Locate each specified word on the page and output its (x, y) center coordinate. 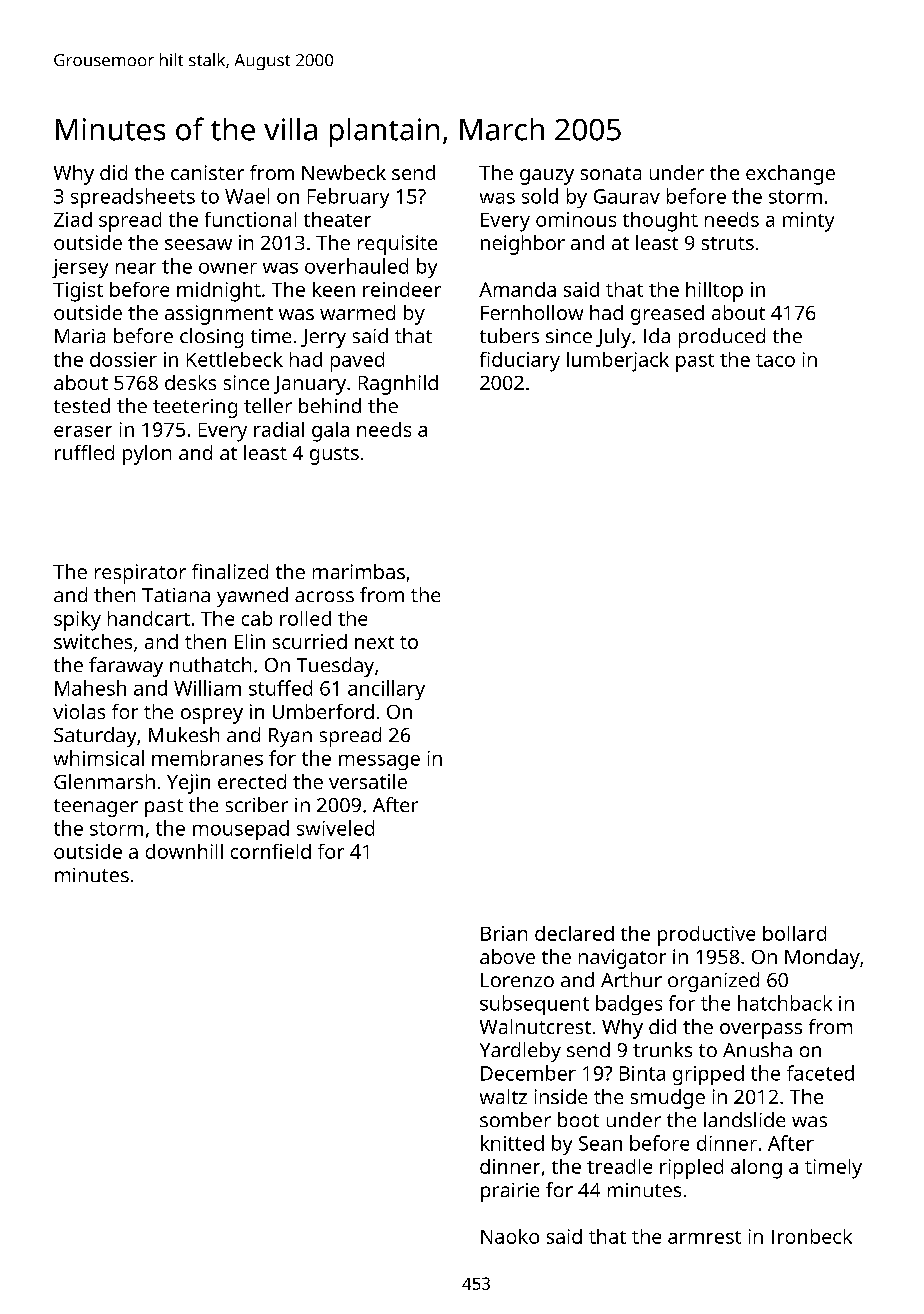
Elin (250, 641)
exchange (790, 175)
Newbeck (344, 172)
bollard (794, 933)
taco (775, 360)
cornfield (271, 851)
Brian (504, 933)
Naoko (510, 1236)
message (379, 762)
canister (207, 172)
